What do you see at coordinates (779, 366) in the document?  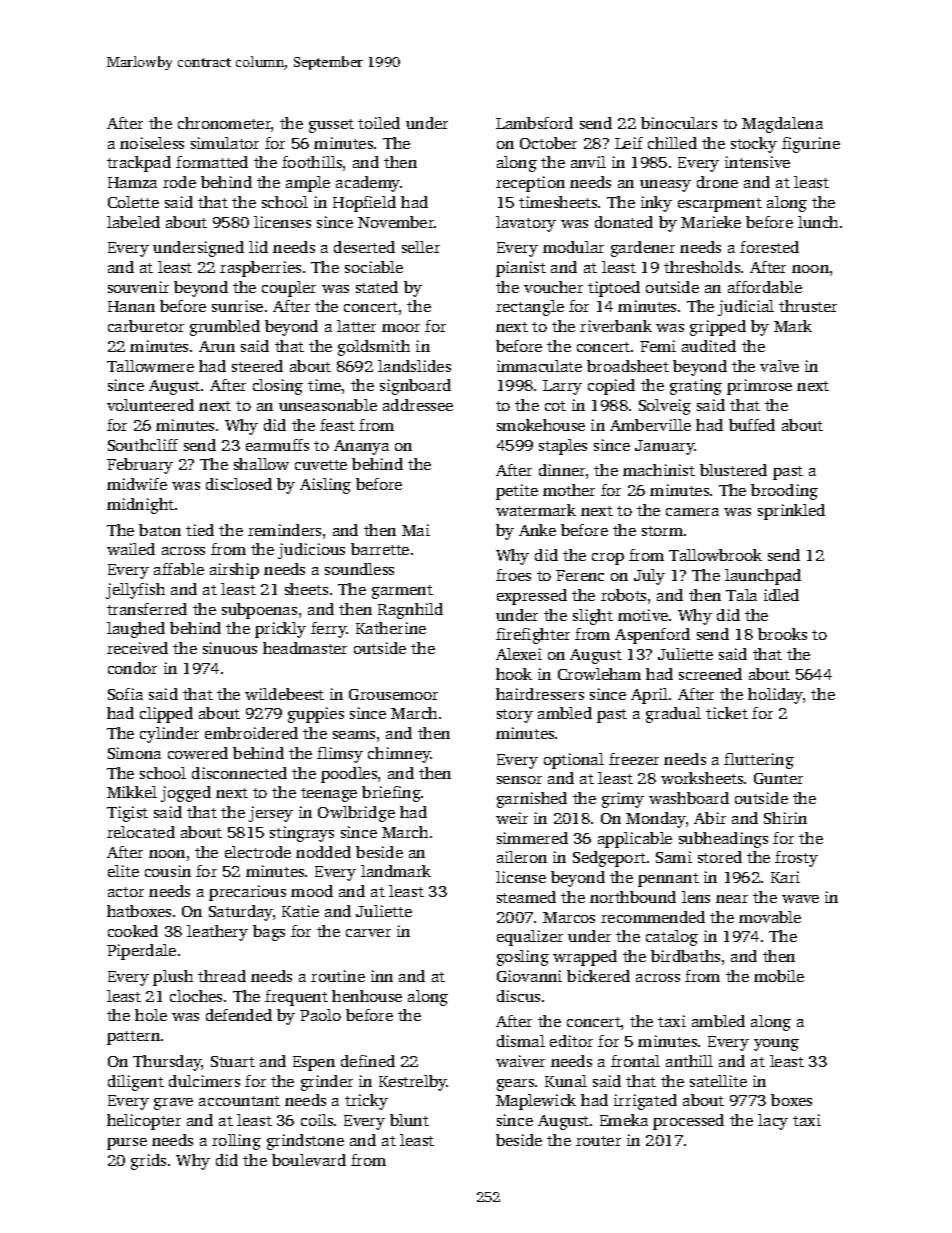 I see `valve` at bounding box center [779, 366].
